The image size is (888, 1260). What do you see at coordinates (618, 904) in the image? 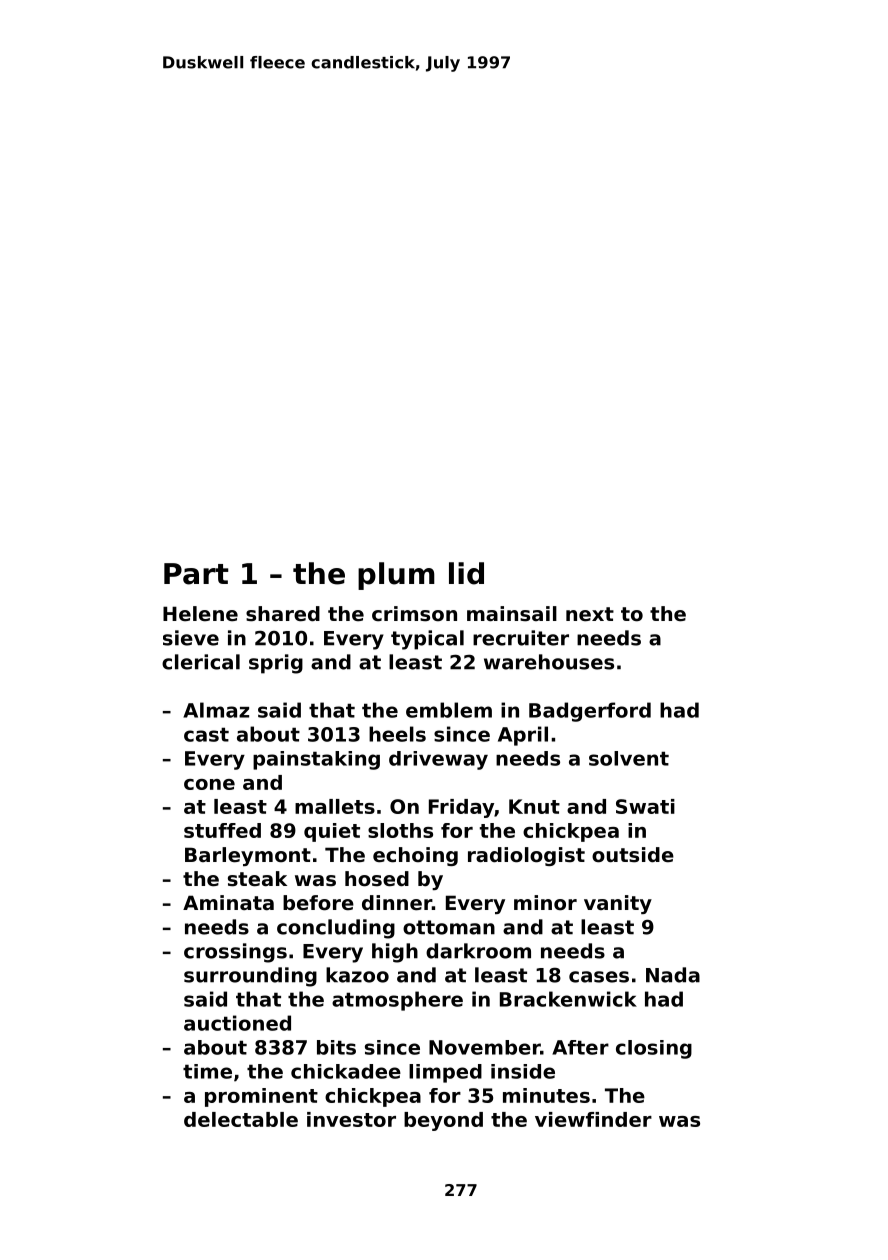
I see `vanity` at bounding box center [618, 904].
